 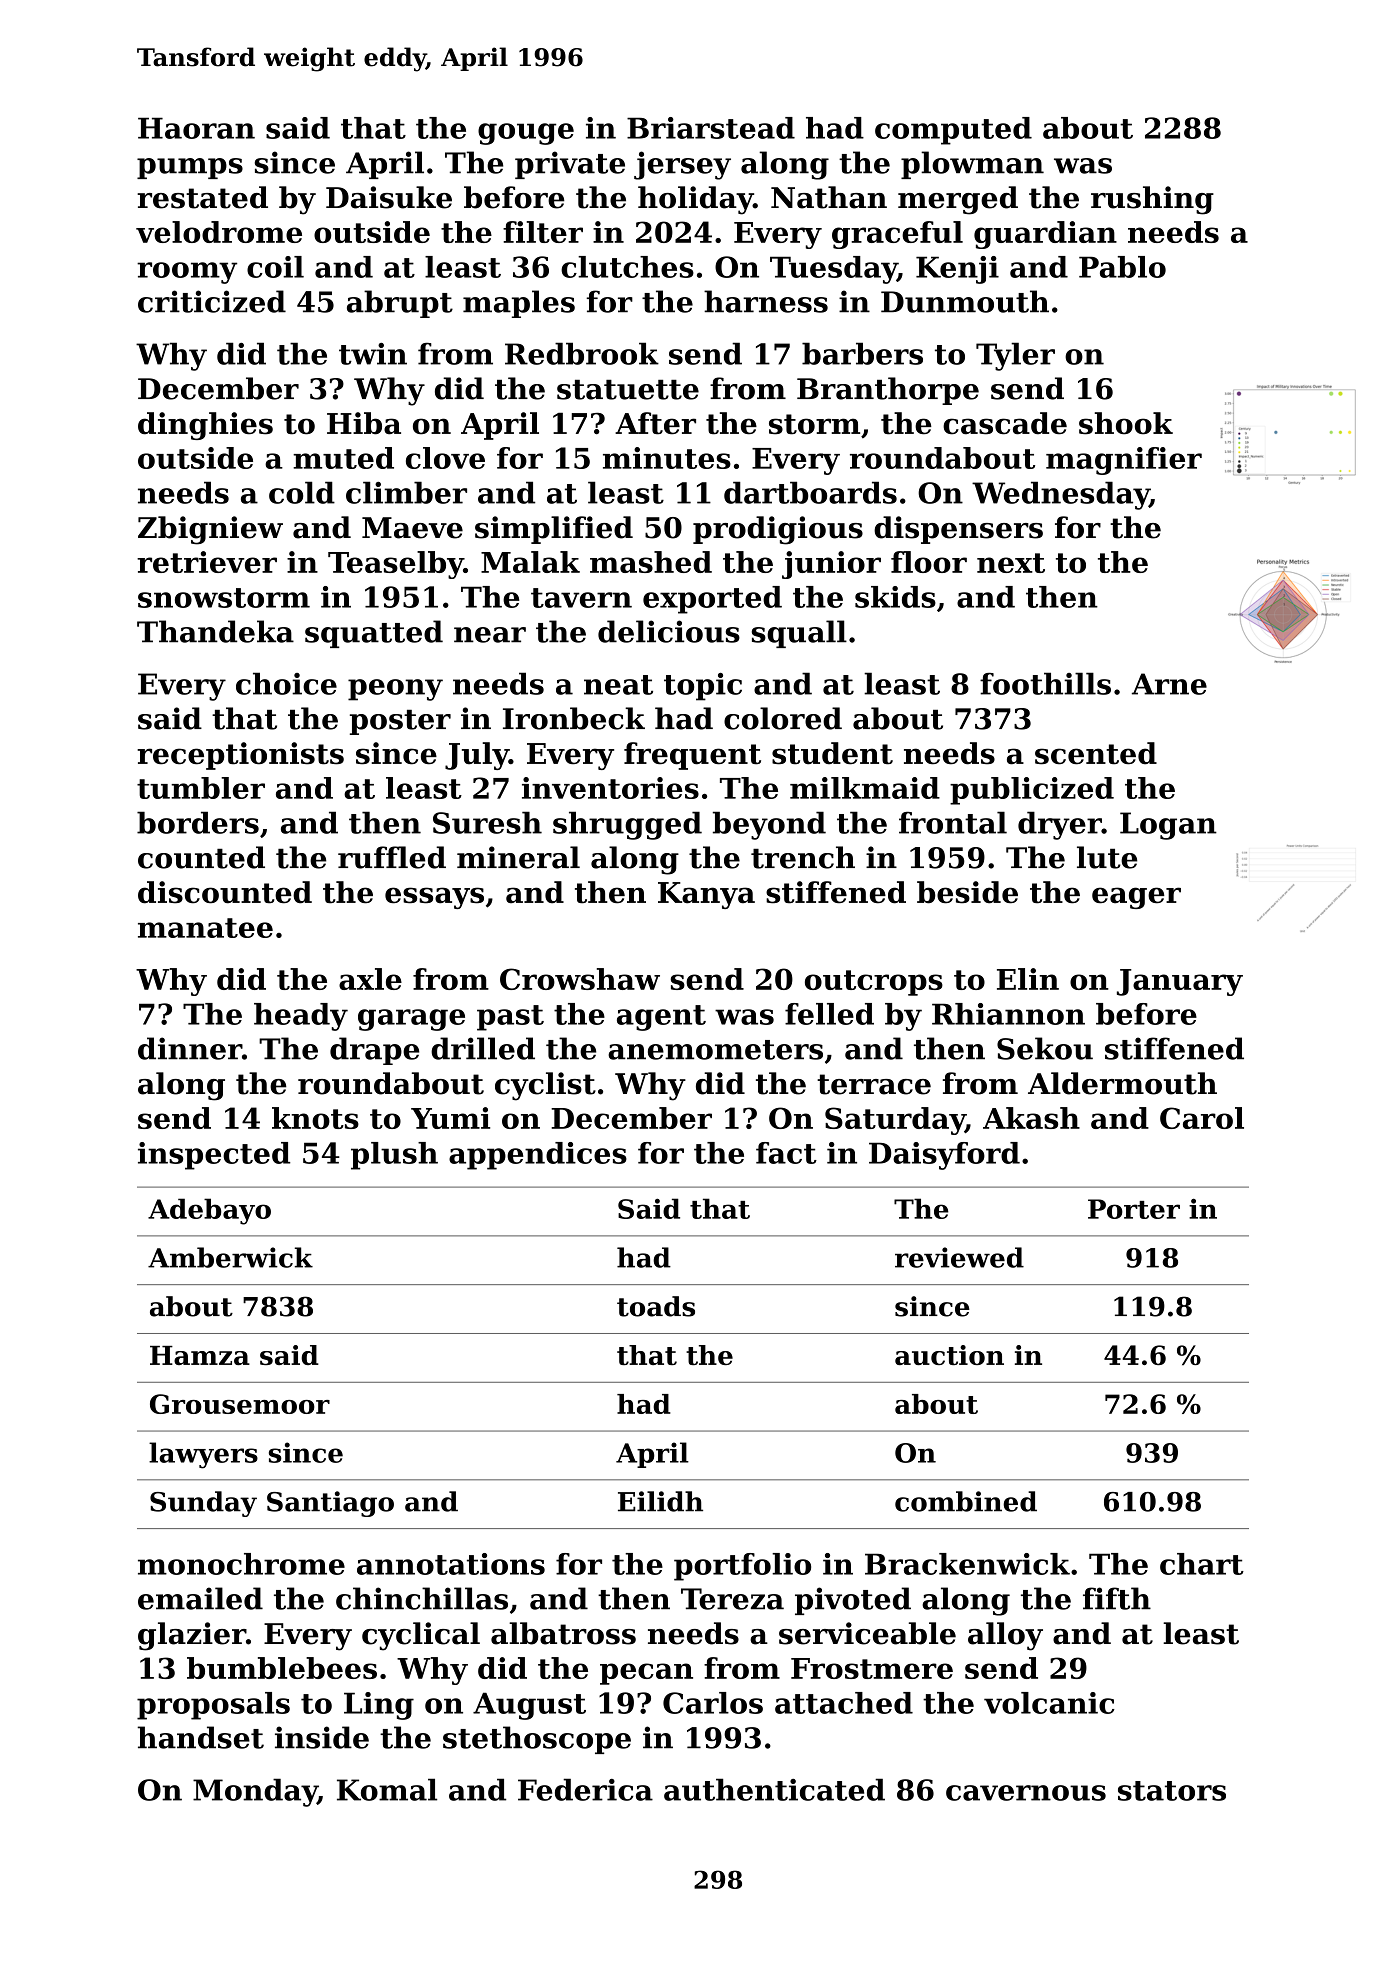 I want to click on Carlos, so click(x=713, y=1703).
